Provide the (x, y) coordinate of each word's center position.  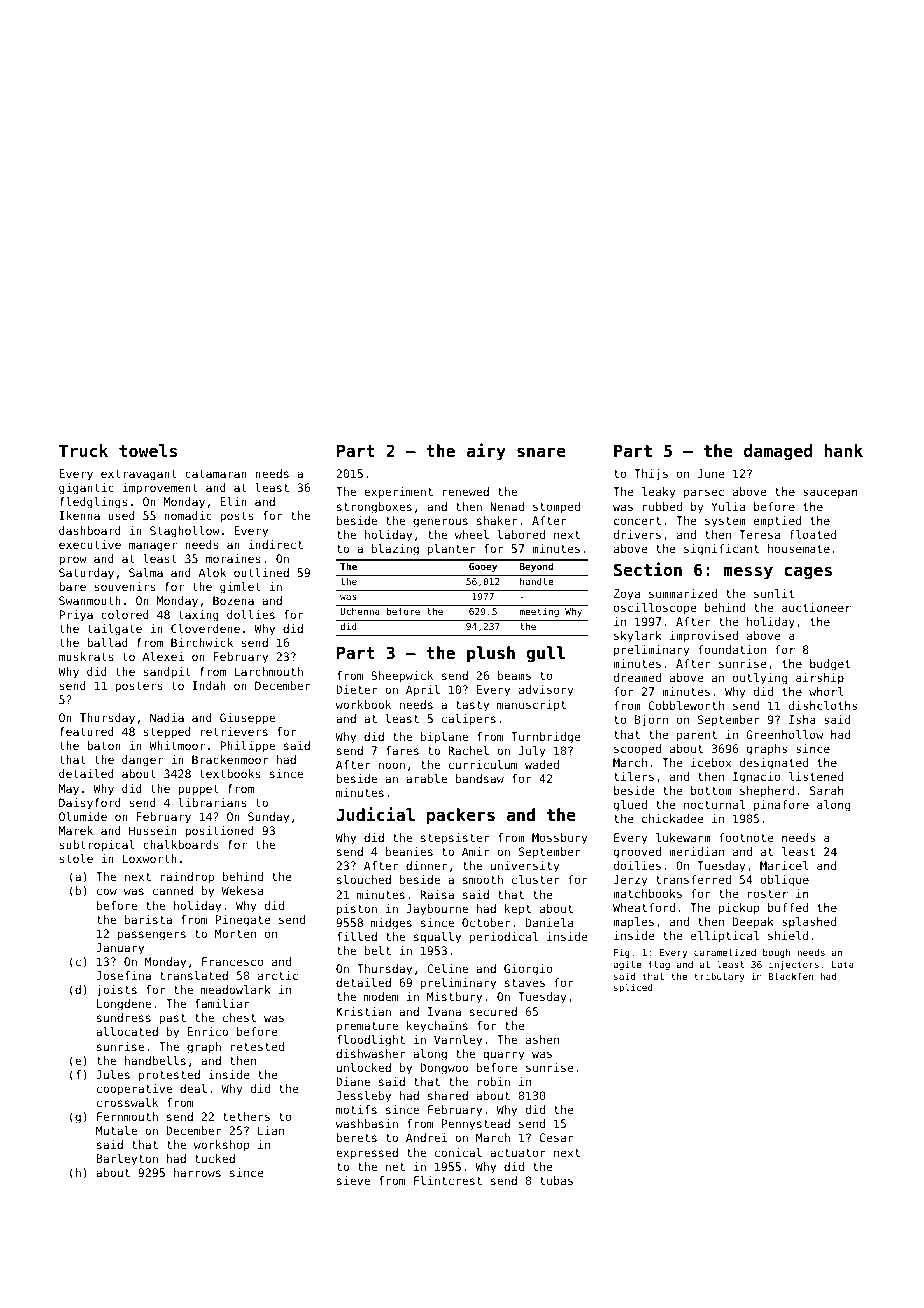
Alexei (163, 656)
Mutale (116, 1130)
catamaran (216, 474)
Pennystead (476, 1125)
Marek (76, 830)
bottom (711, 790)
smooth (483, 879)
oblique (785, 881)
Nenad (507, 506)
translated (194, 975)
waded (542, 764)
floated (812, 534)
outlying (760, 679)
